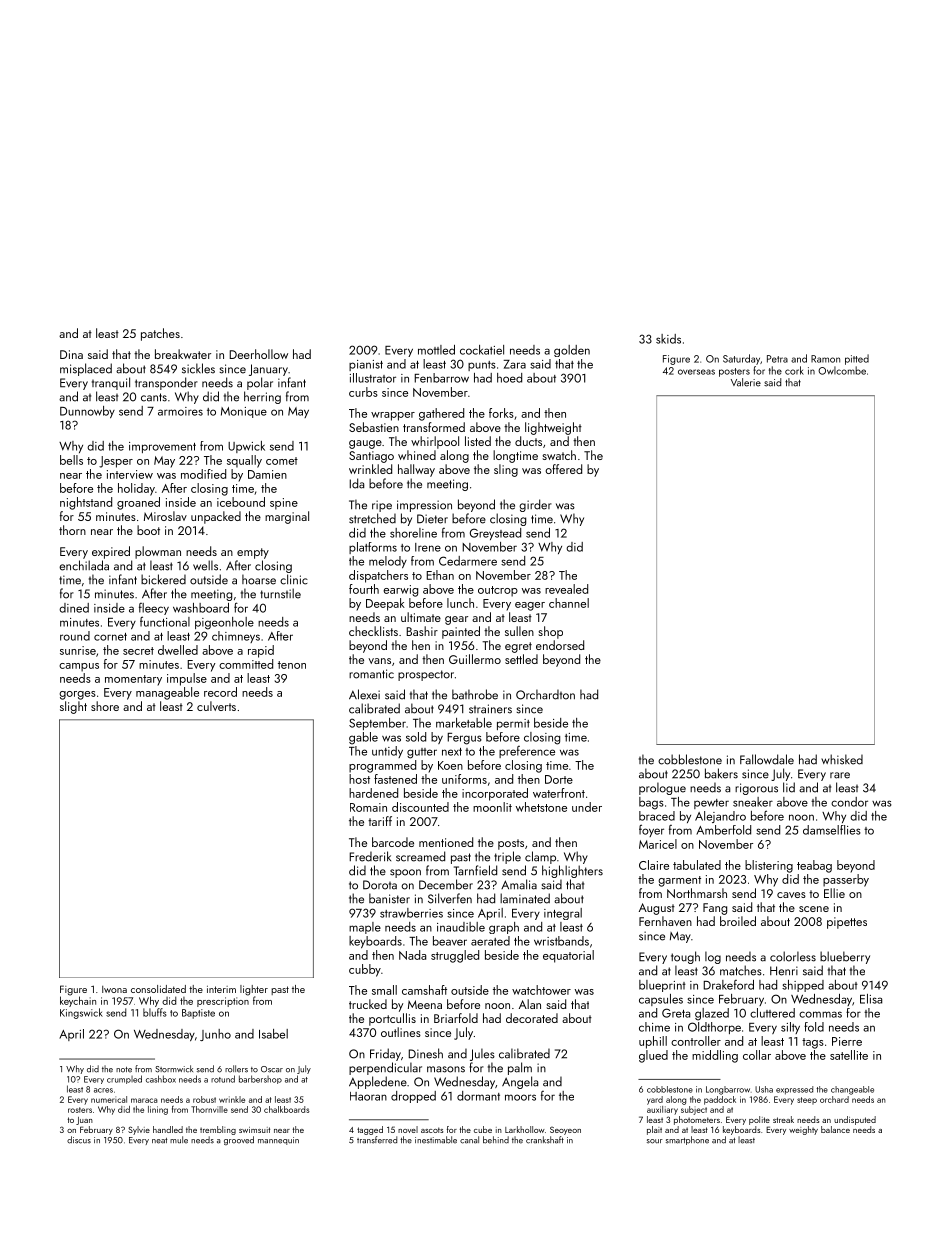 This screenshot has height=1233, width=952. Describe the element at coordinates (79, 1140) in the screenshot. I see `discus` at that location.
